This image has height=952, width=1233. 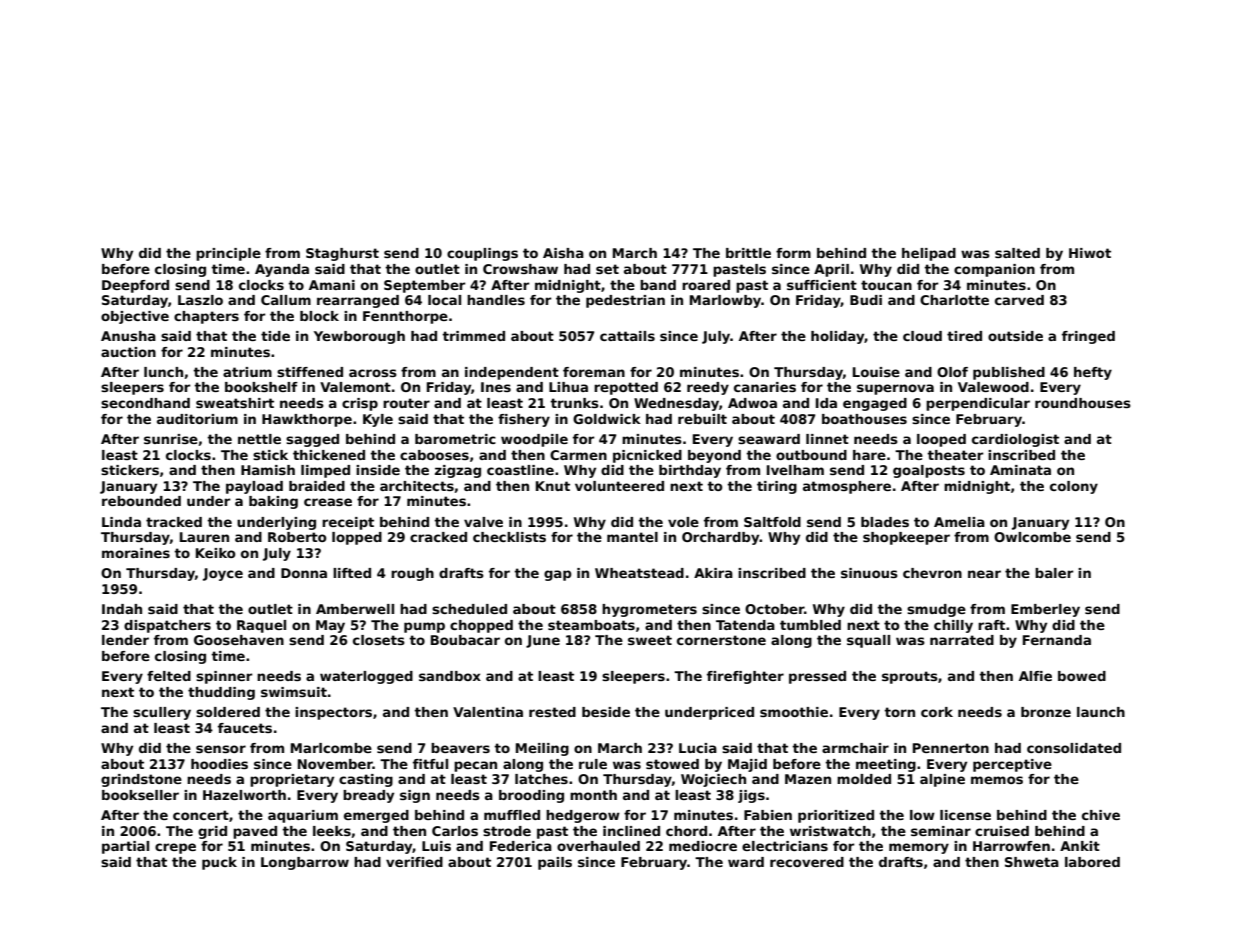 I want to click on published, so click(x=1009, y=373).
